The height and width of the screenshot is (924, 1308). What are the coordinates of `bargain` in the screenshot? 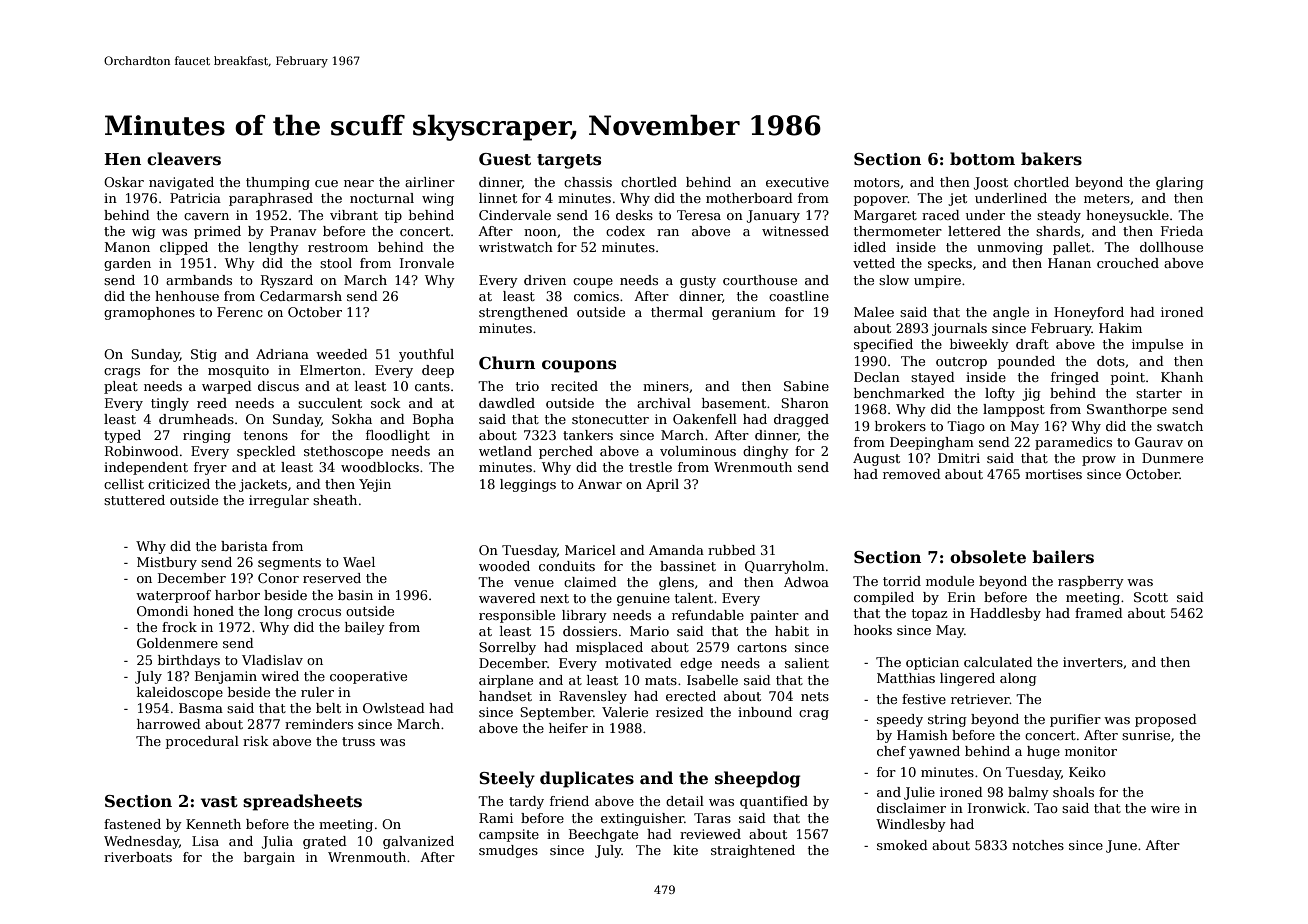 It's located at (269, 858).
